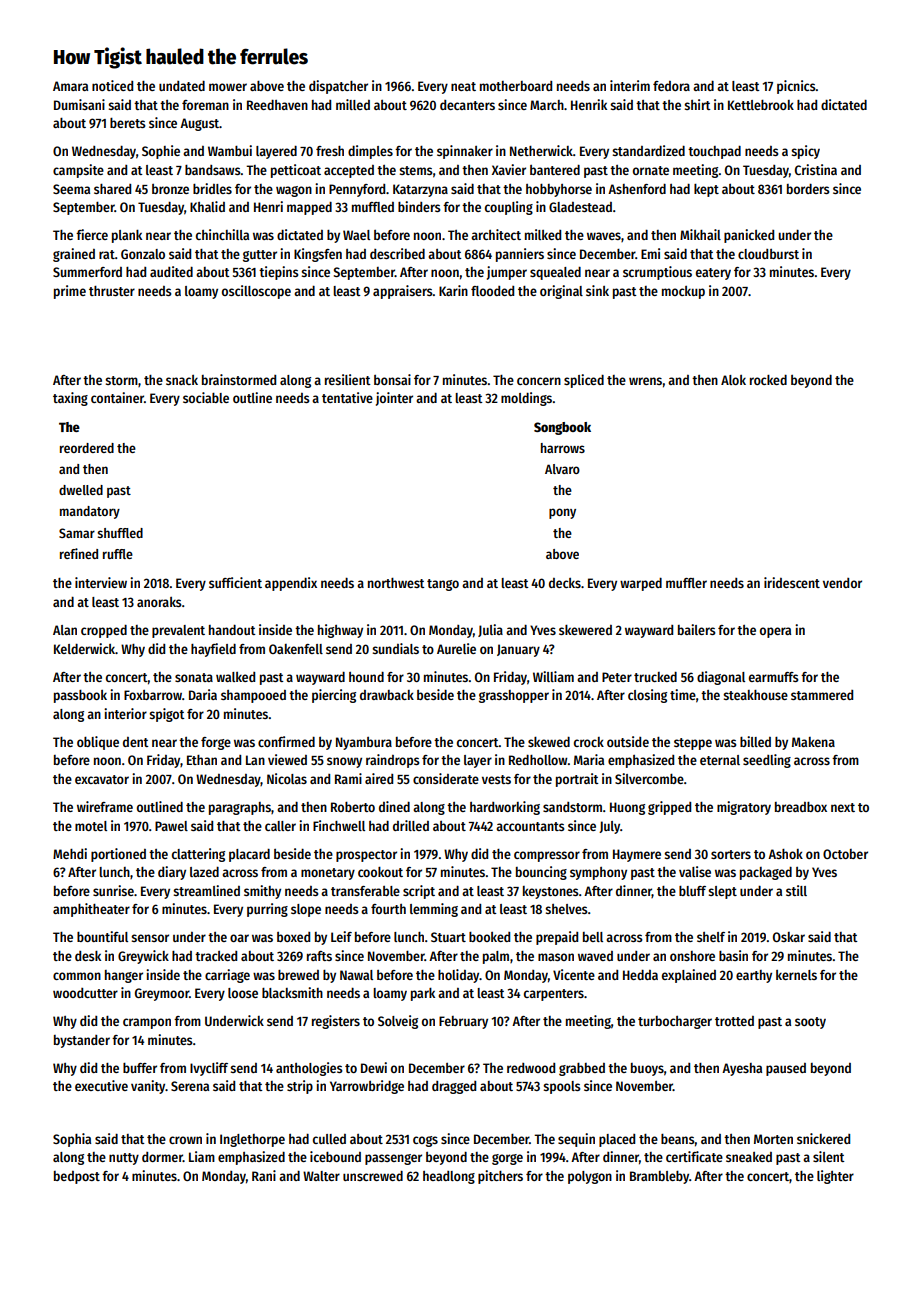 The height and width of the image is (1308, 924). What do you see at coordinates (823, 1138) in the image?
I see `snickered` at bounding box center [823, 1138].
